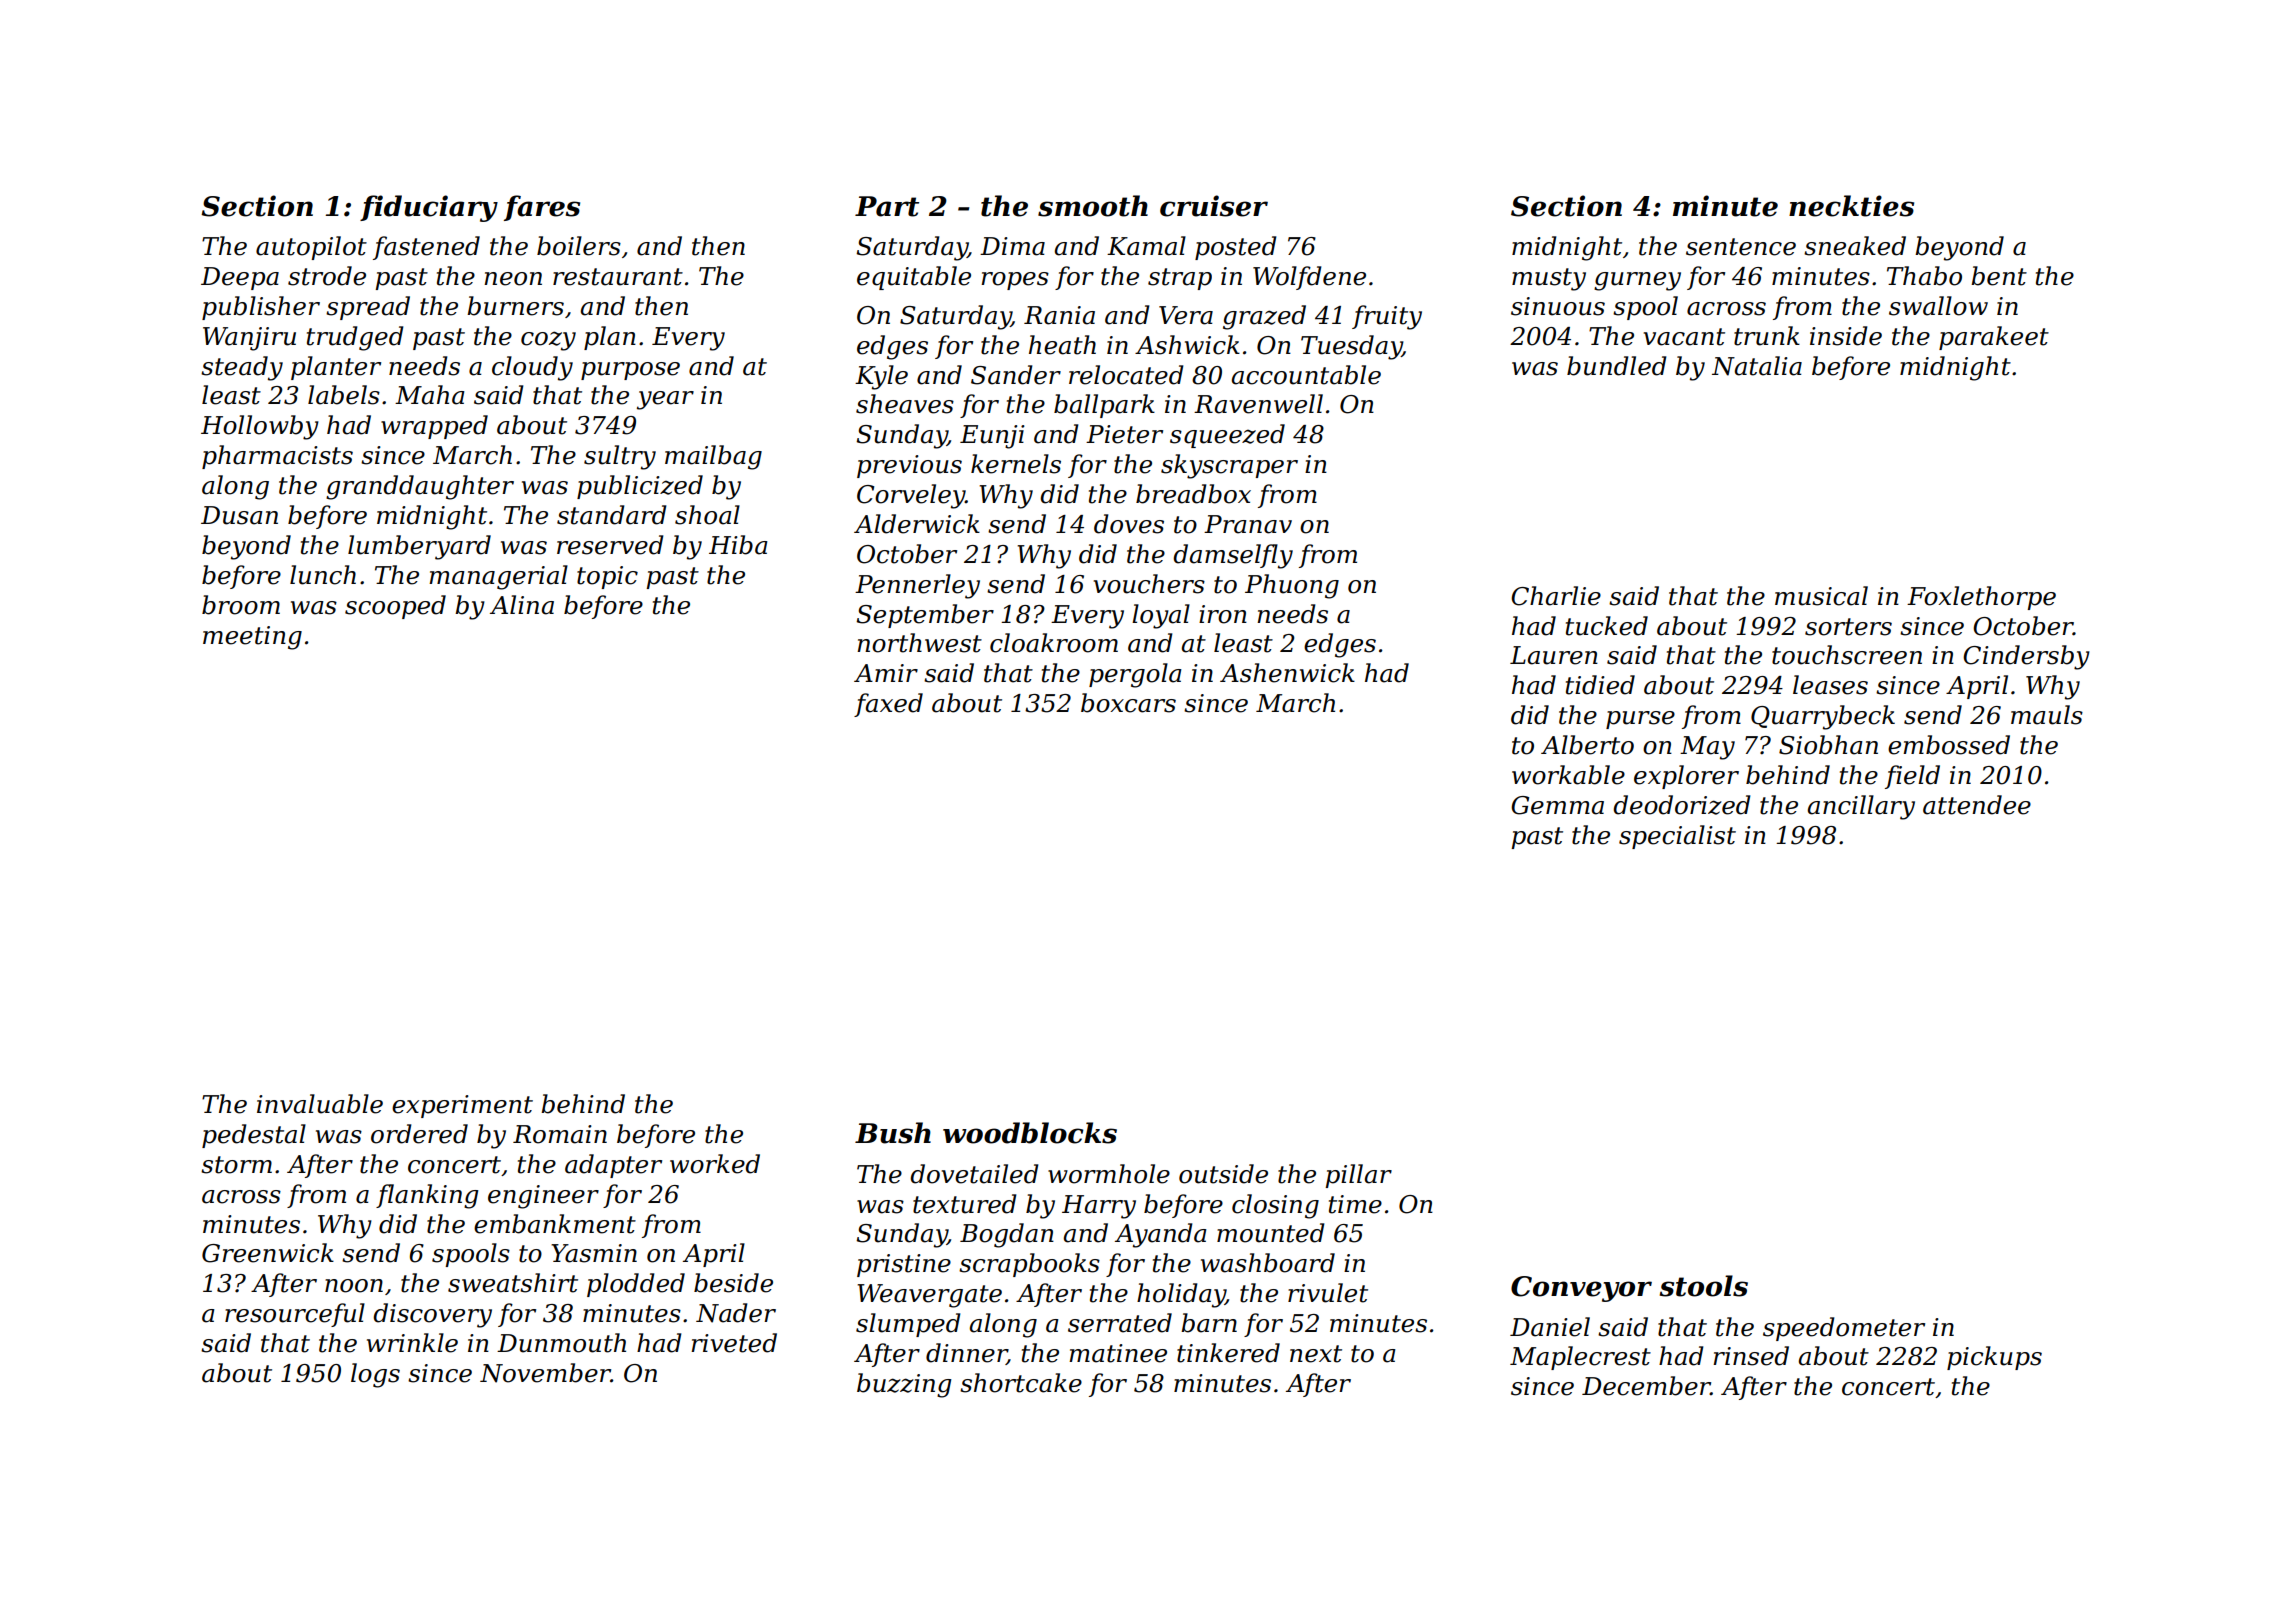 This screenshot has width=2292, height=1620. I want to click on Kamal, so click(1146, 246).
